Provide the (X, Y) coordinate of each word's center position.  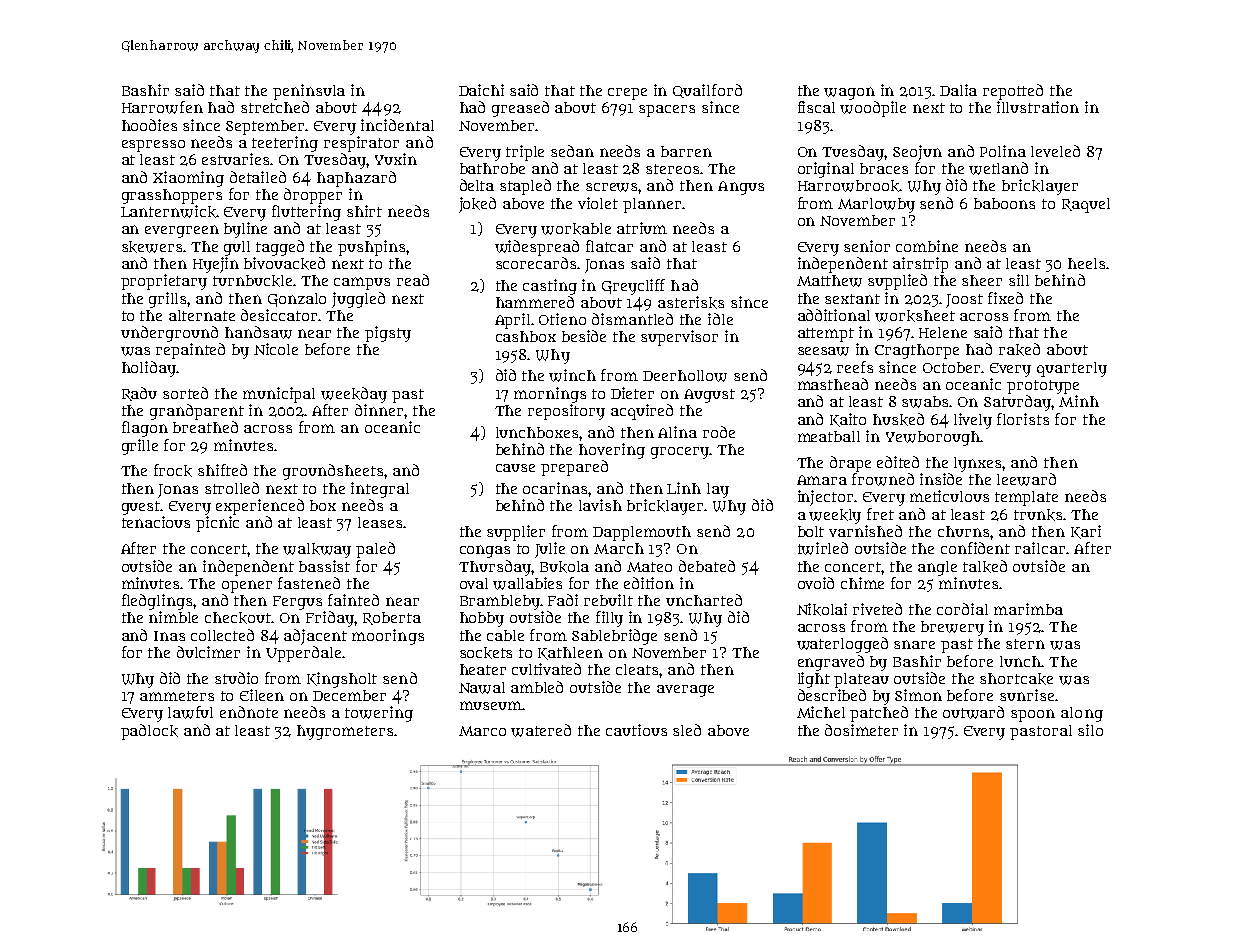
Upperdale (303, 654)
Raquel (1086, 205)
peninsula (309, 92)
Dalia (958, 90)
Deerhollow (685, 376)
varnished (865, 531)
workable (576, 229)
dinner (379, 410)
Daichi (481, 90)
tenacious (156, 522)
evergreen (182, 231)
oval (474, 583)
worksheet (915, 316)
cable (505, 635)
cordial (962, 609)
